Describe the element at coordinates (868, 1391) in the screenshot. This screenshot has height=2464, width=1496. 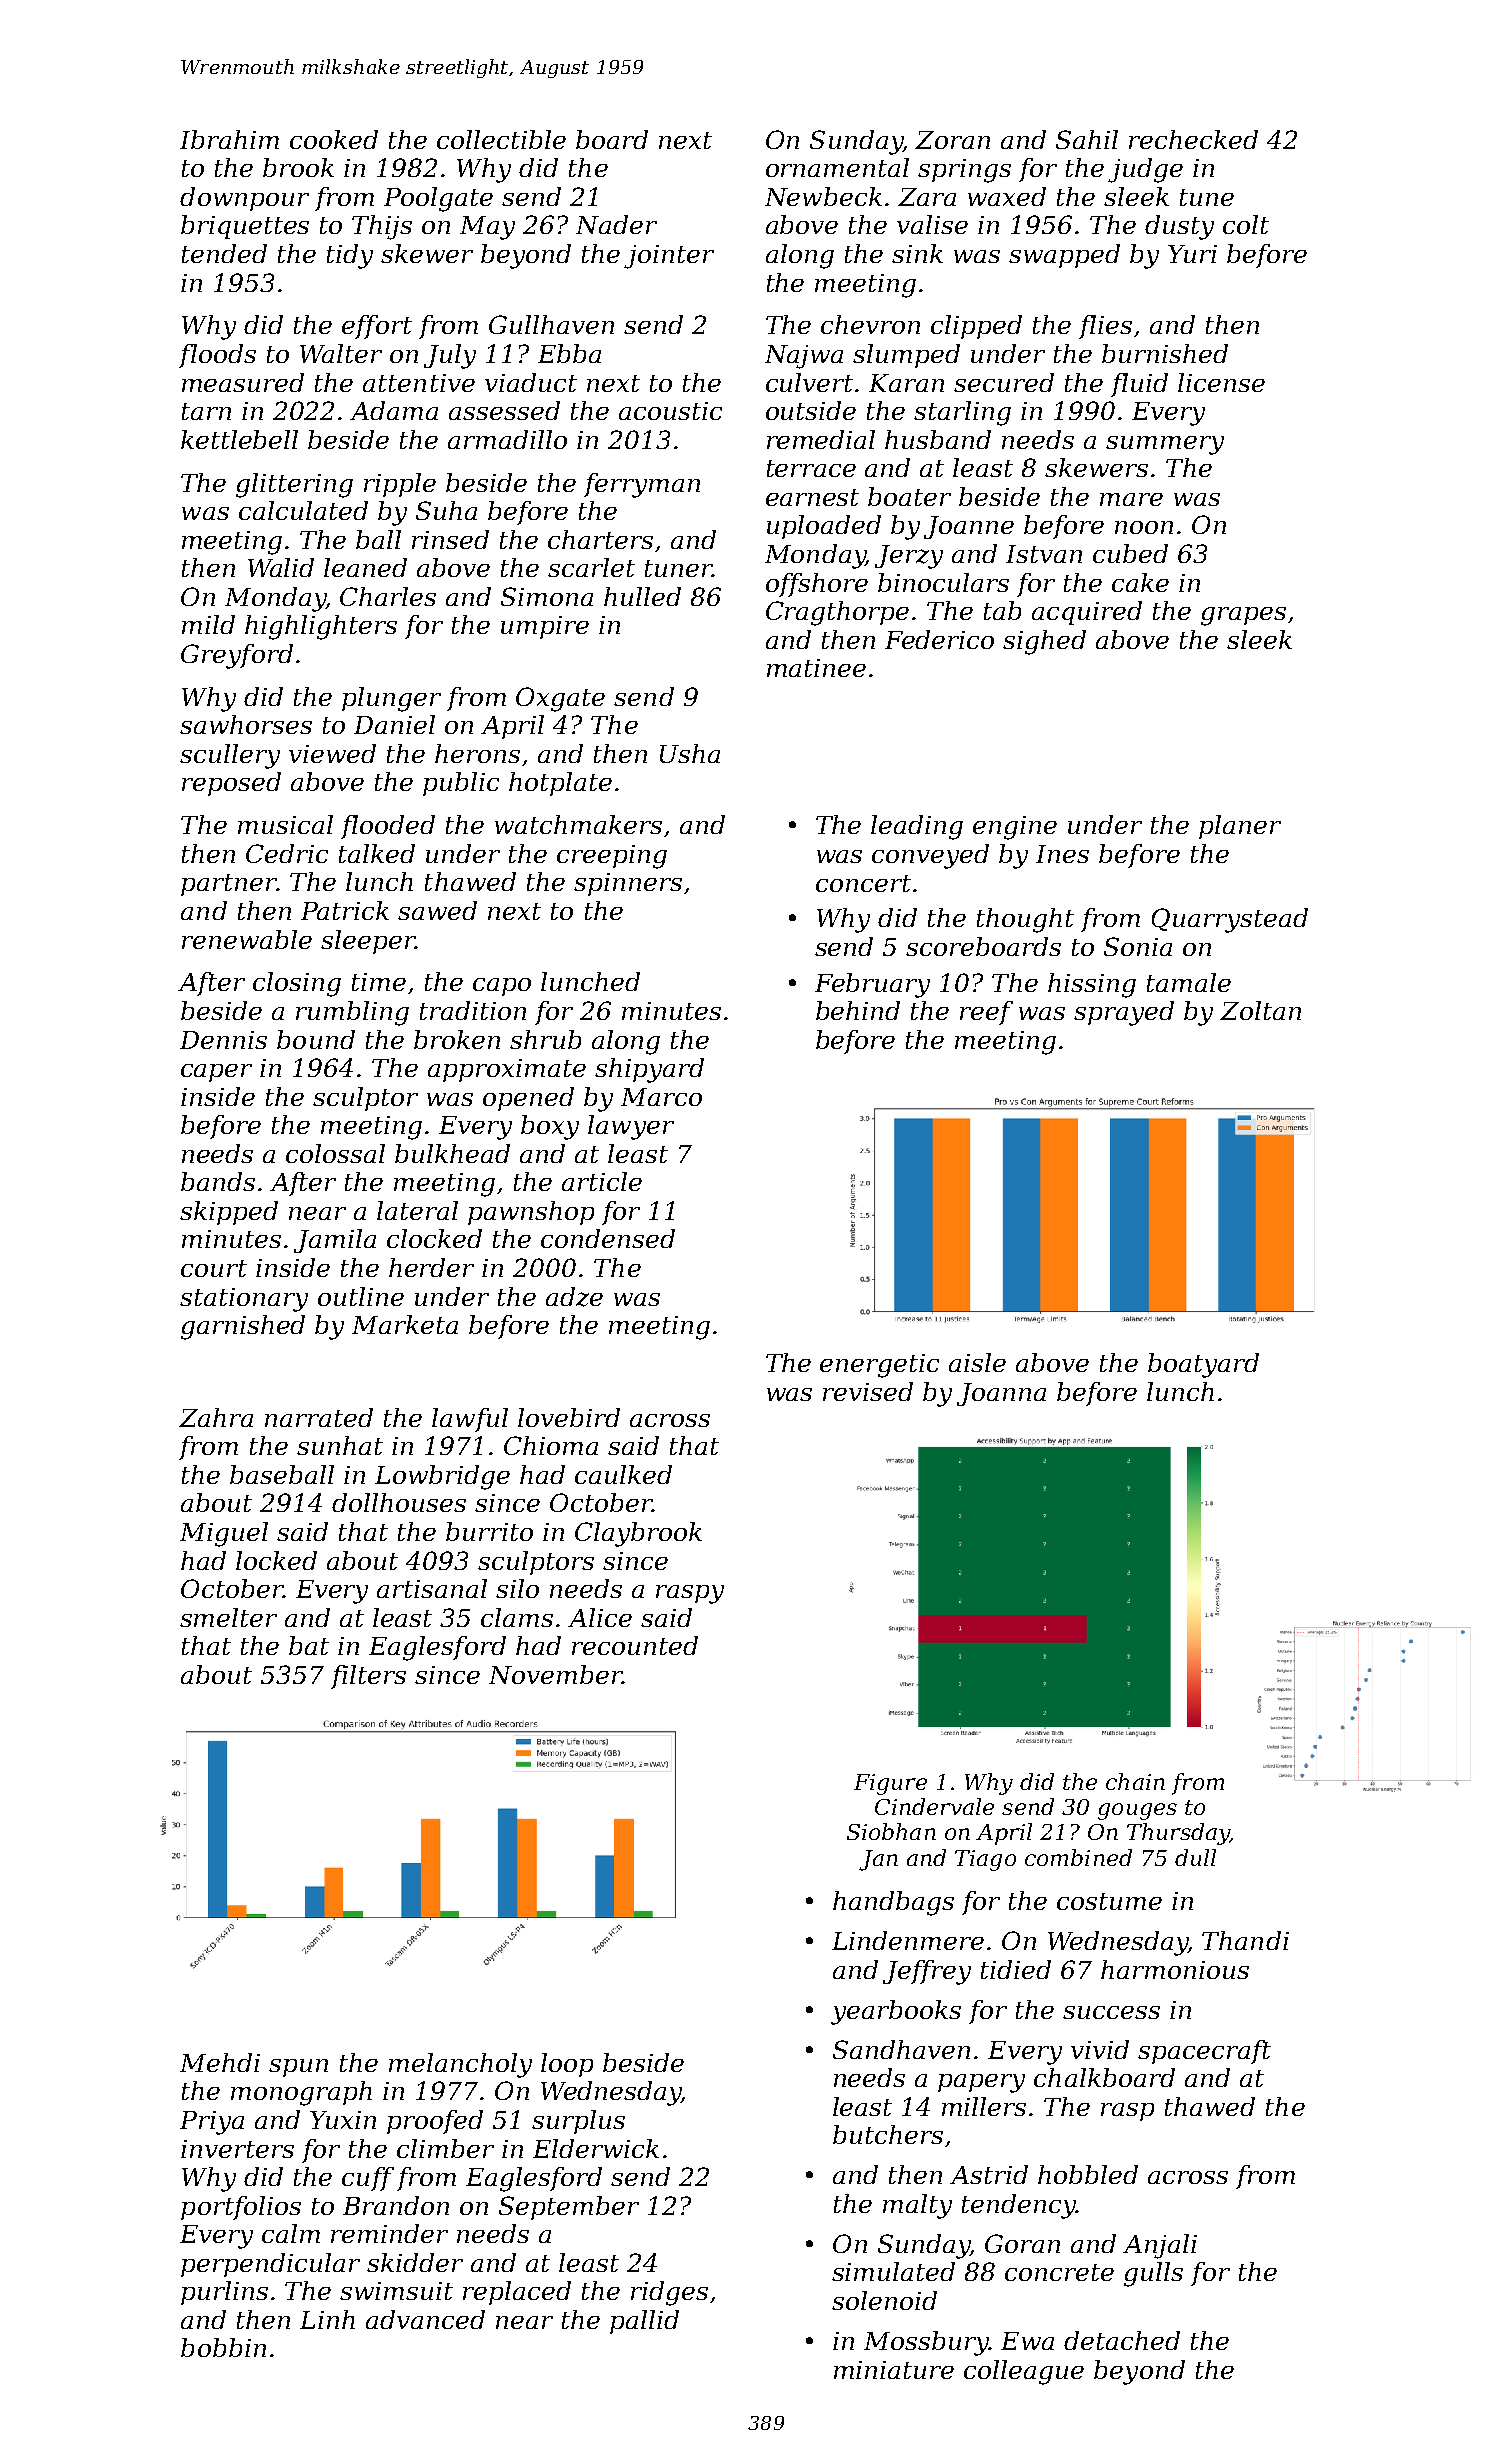
I see `revised` at that location.
